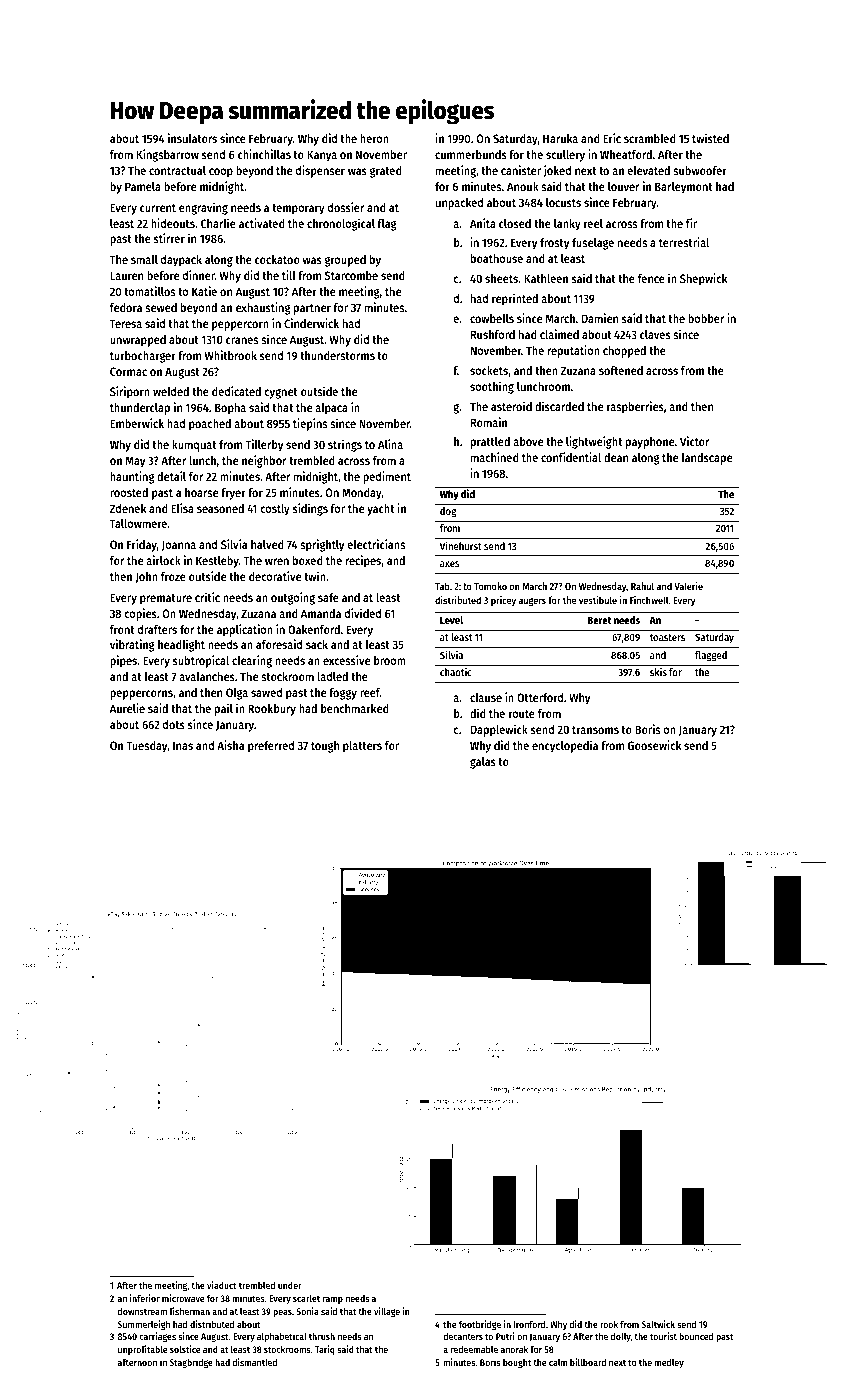 This screenshot has width=849, height=1400. What do you see at coordinates (138, 341) in the screenshot?
I see `unwrapped` at bounding box center [138, 341].
